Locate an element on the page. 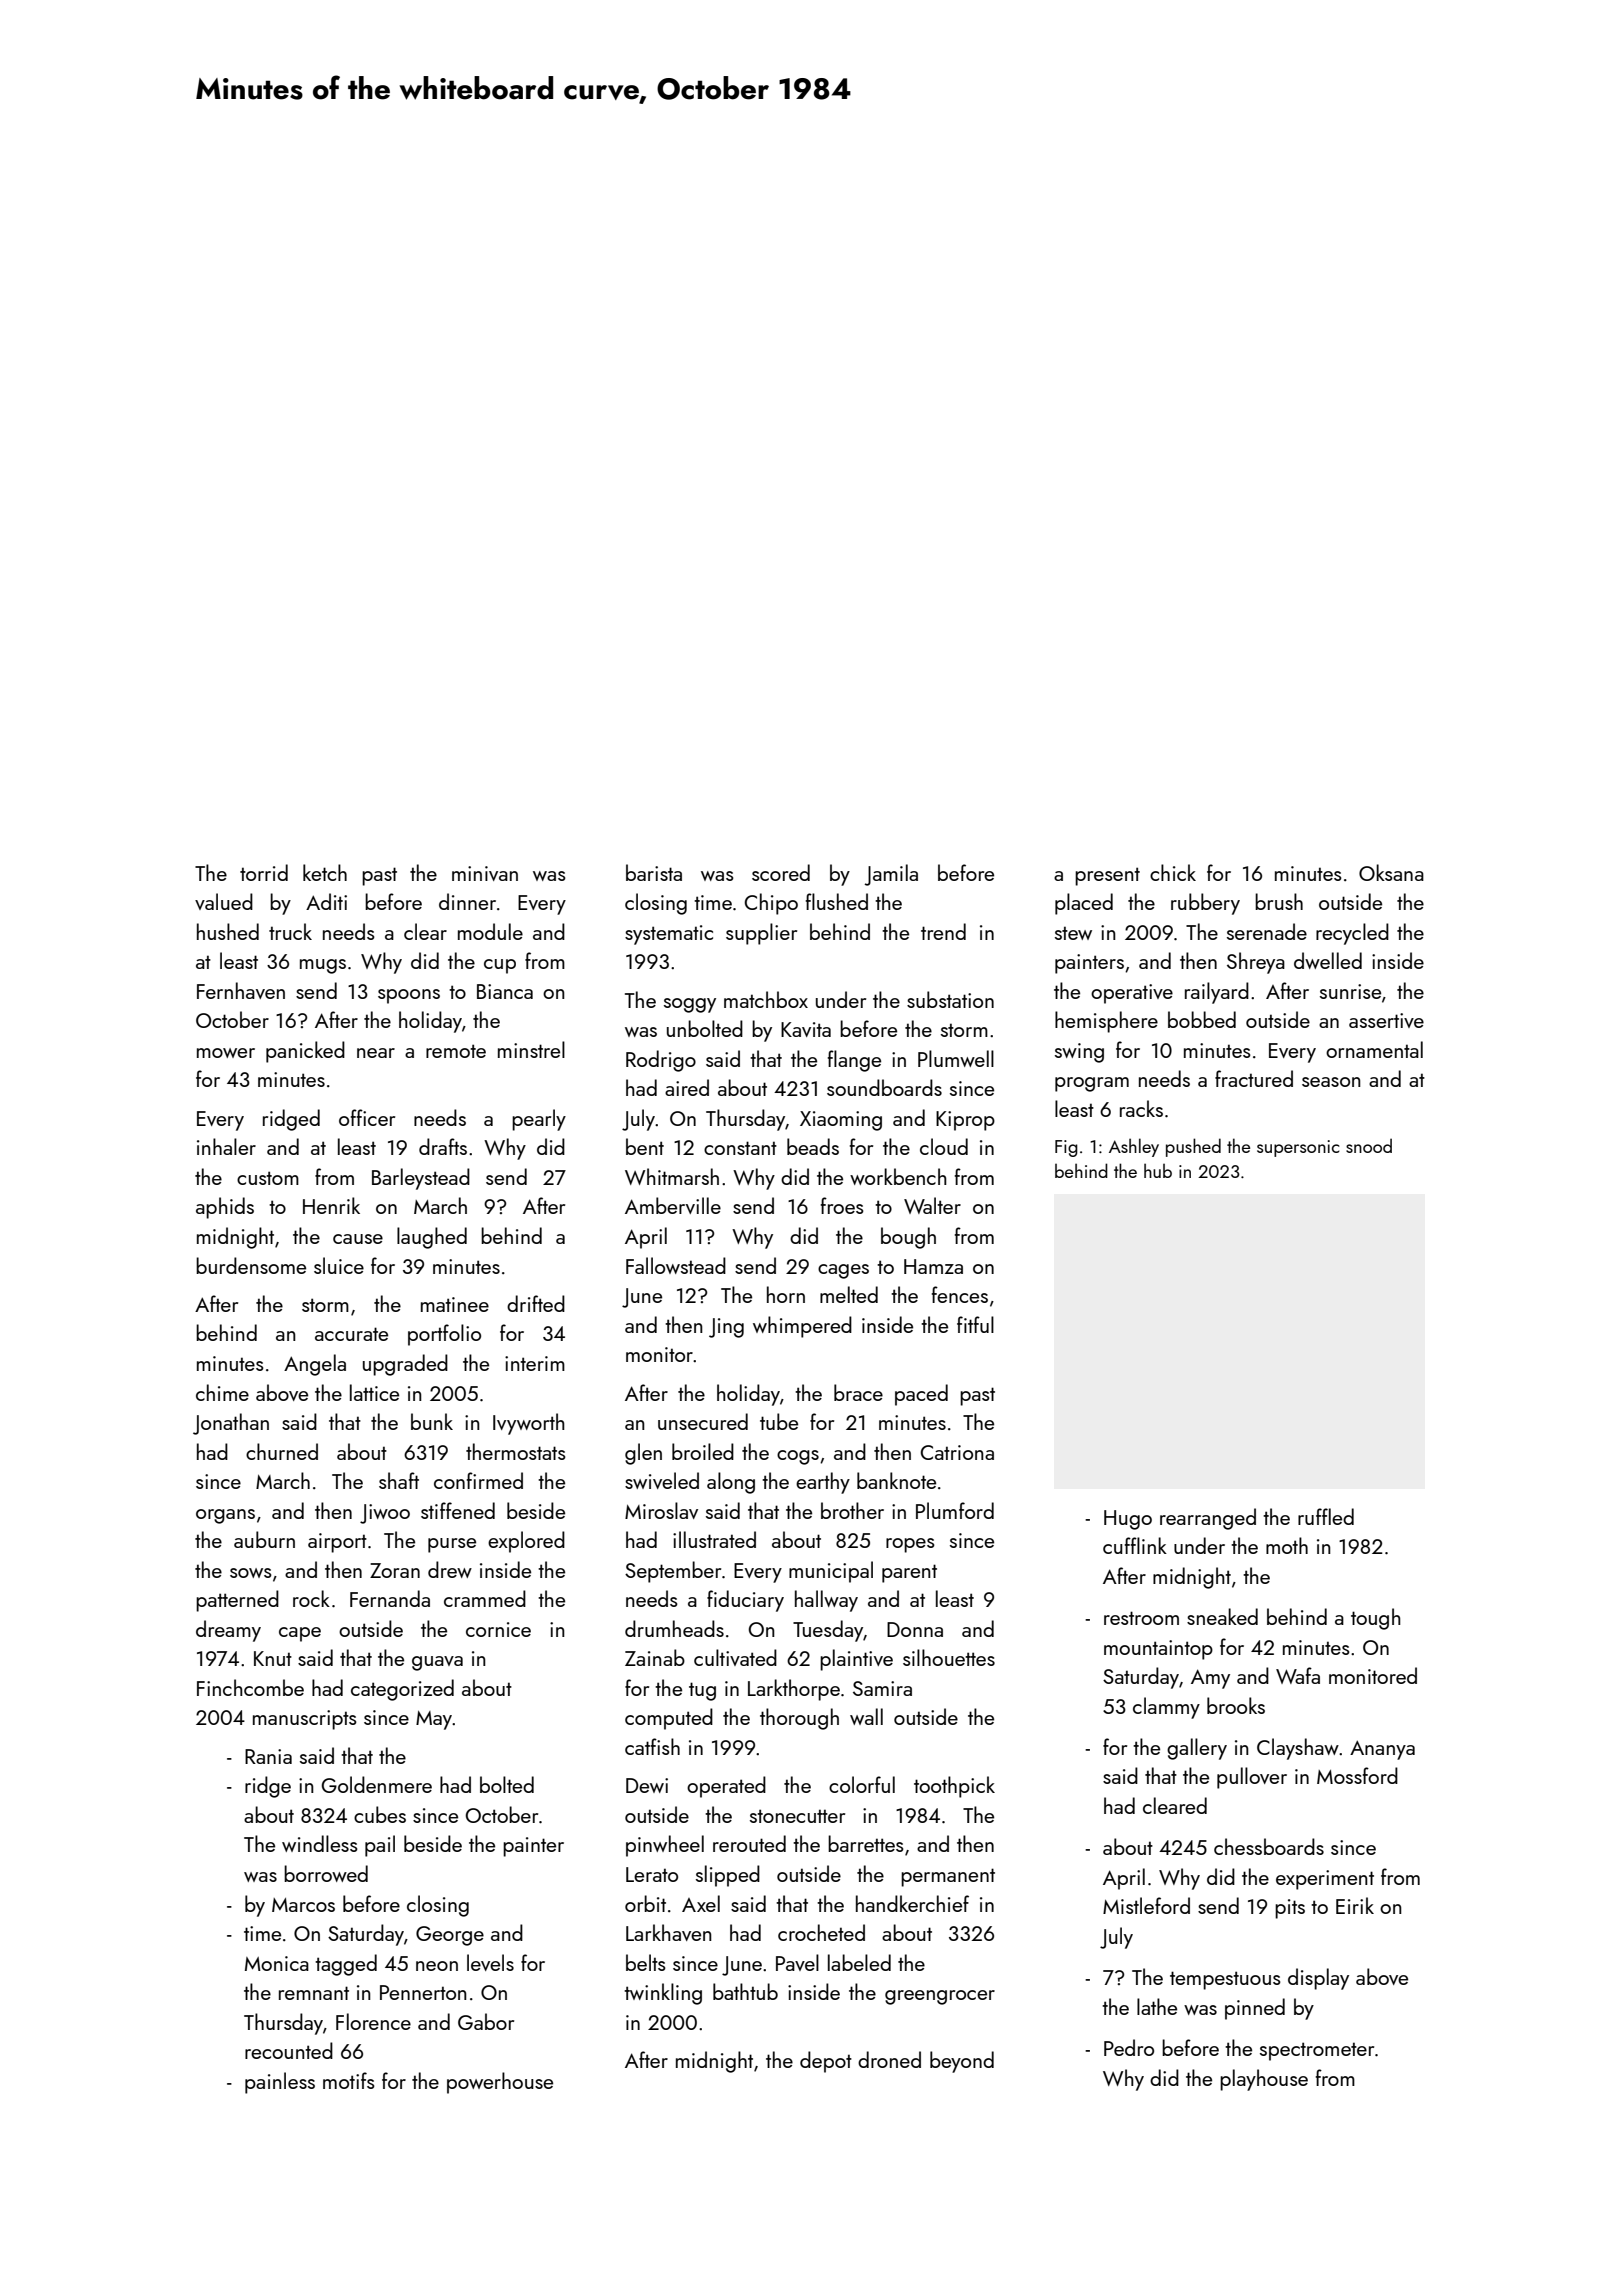 Image resolution: width=1620 pixels, height=2292 pixels. Jamila is located at coordinates (891, 875).
